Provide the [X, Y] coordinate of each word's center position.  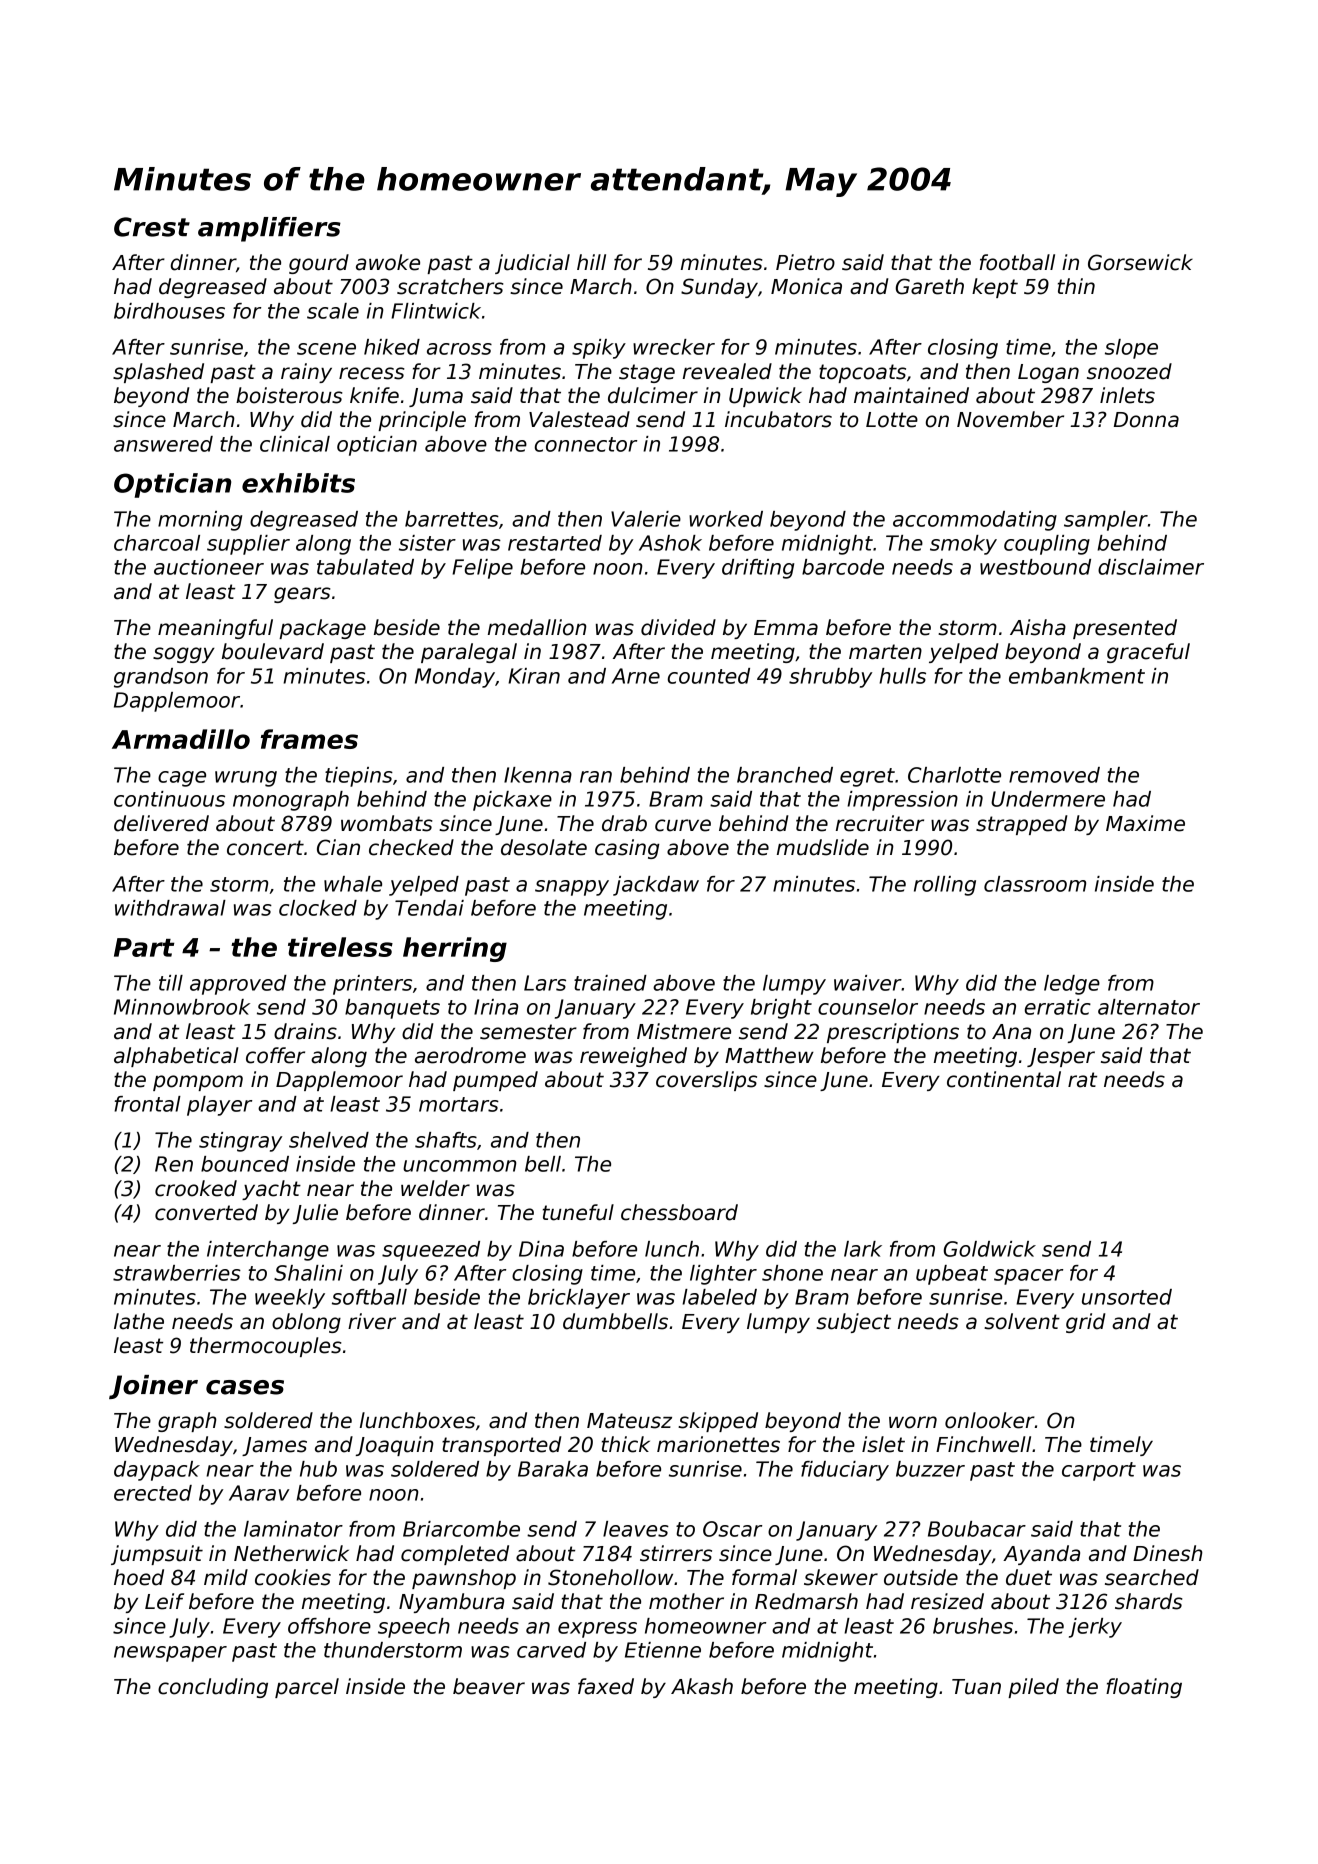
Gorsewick [1140, 262]
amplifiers [269, 229]
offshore [329, 1626]
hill [591, 262]
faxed [606, 1686]
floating [1144, 1688]
